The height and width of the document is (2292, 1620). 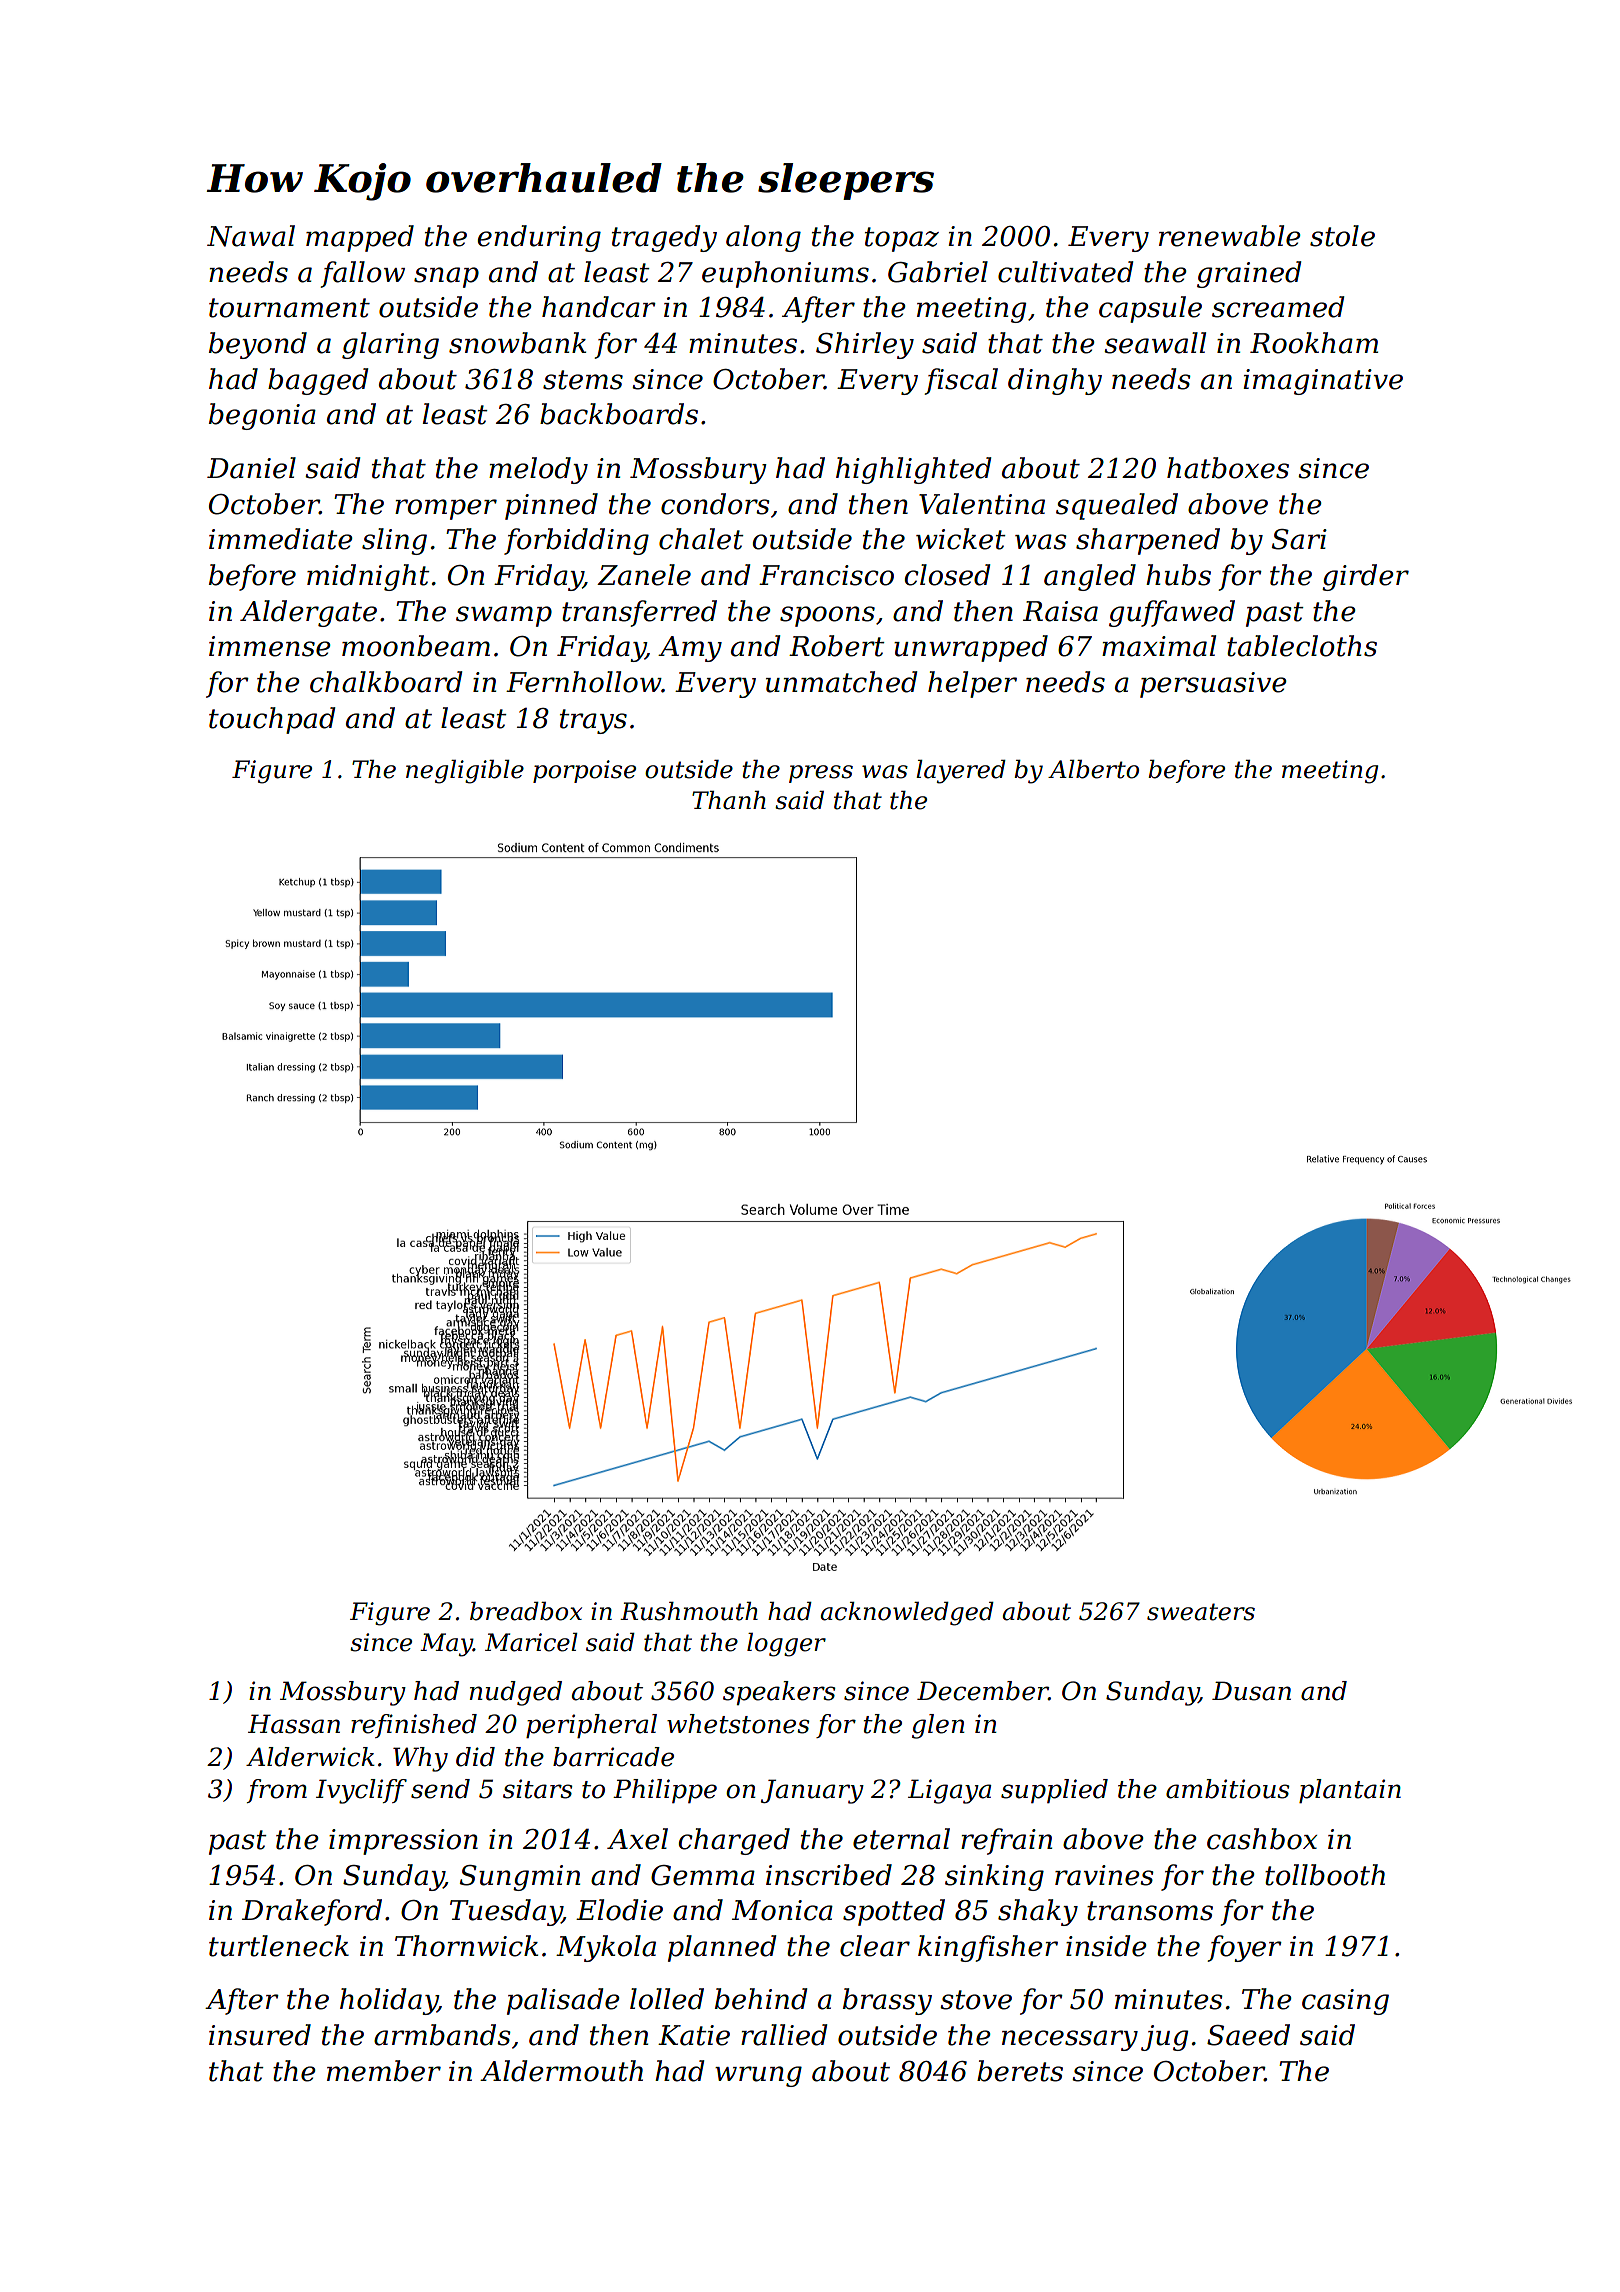 I want to click on sweaters, so click(x=1201, y=1612).
